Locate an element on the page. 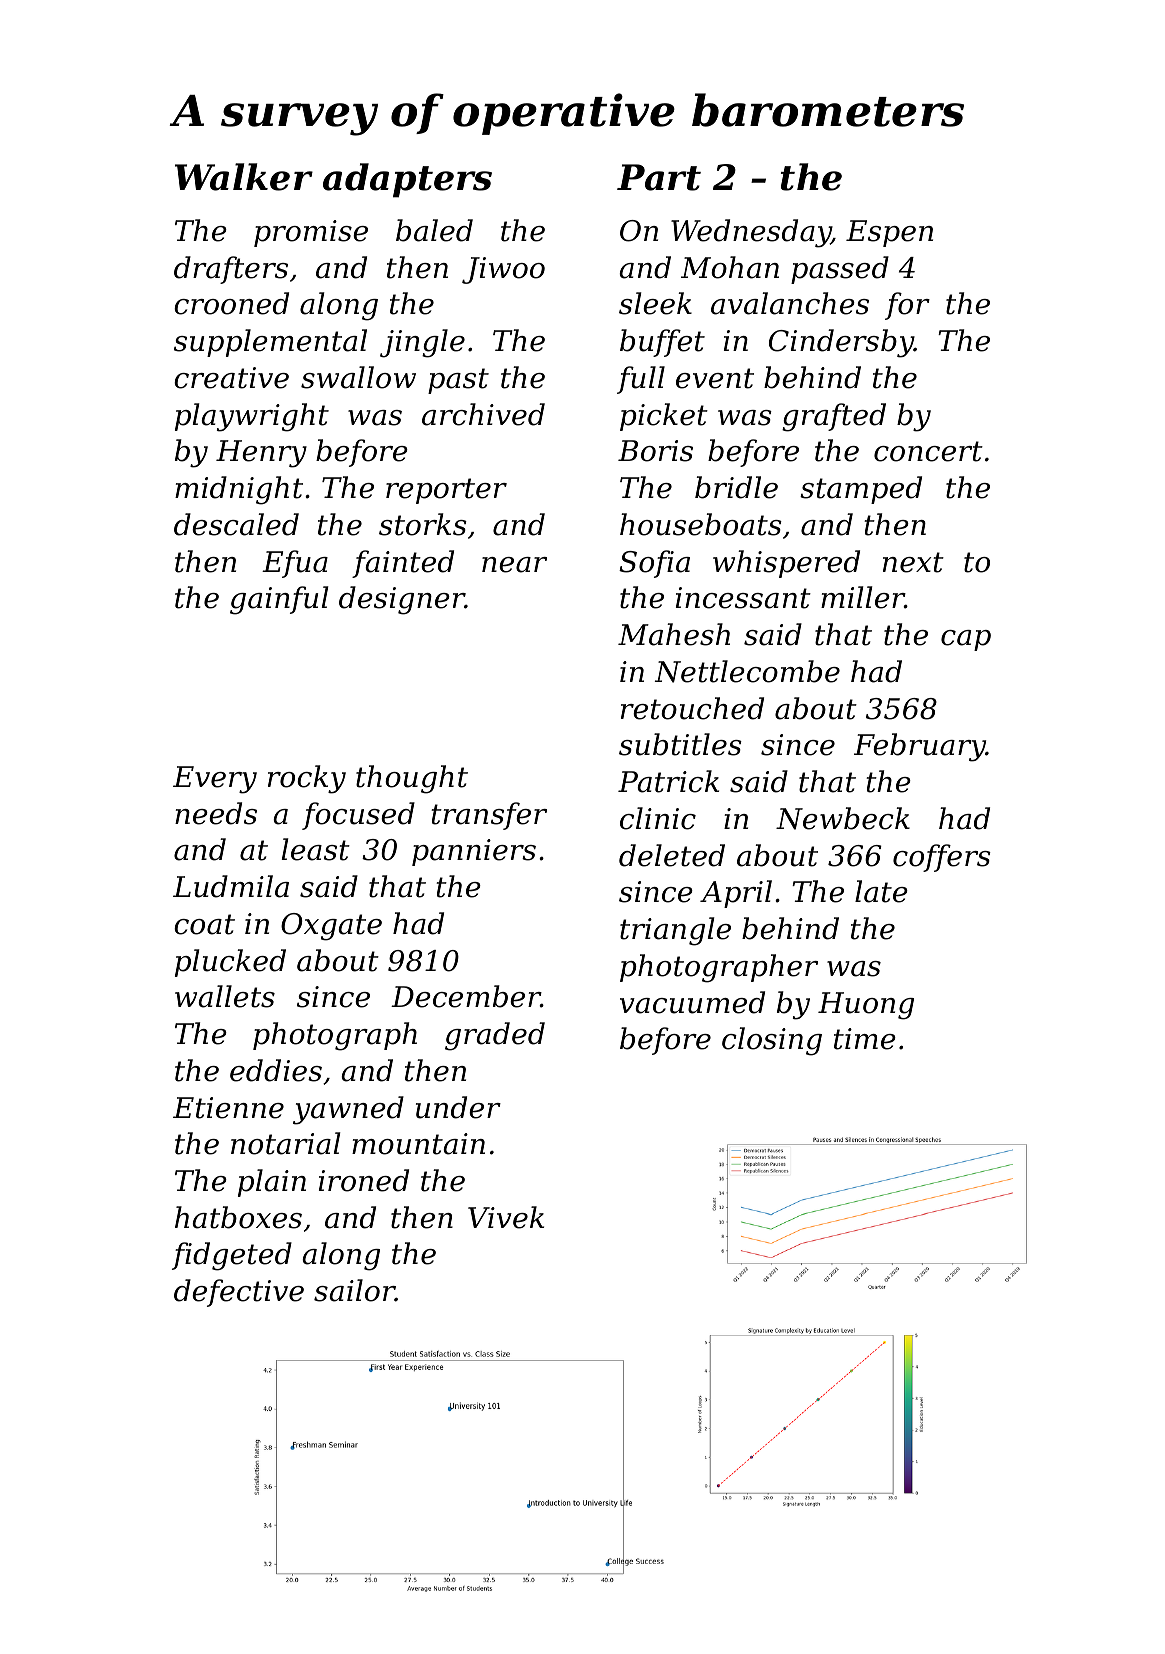  gainful is located at coordinates (279, 600).
